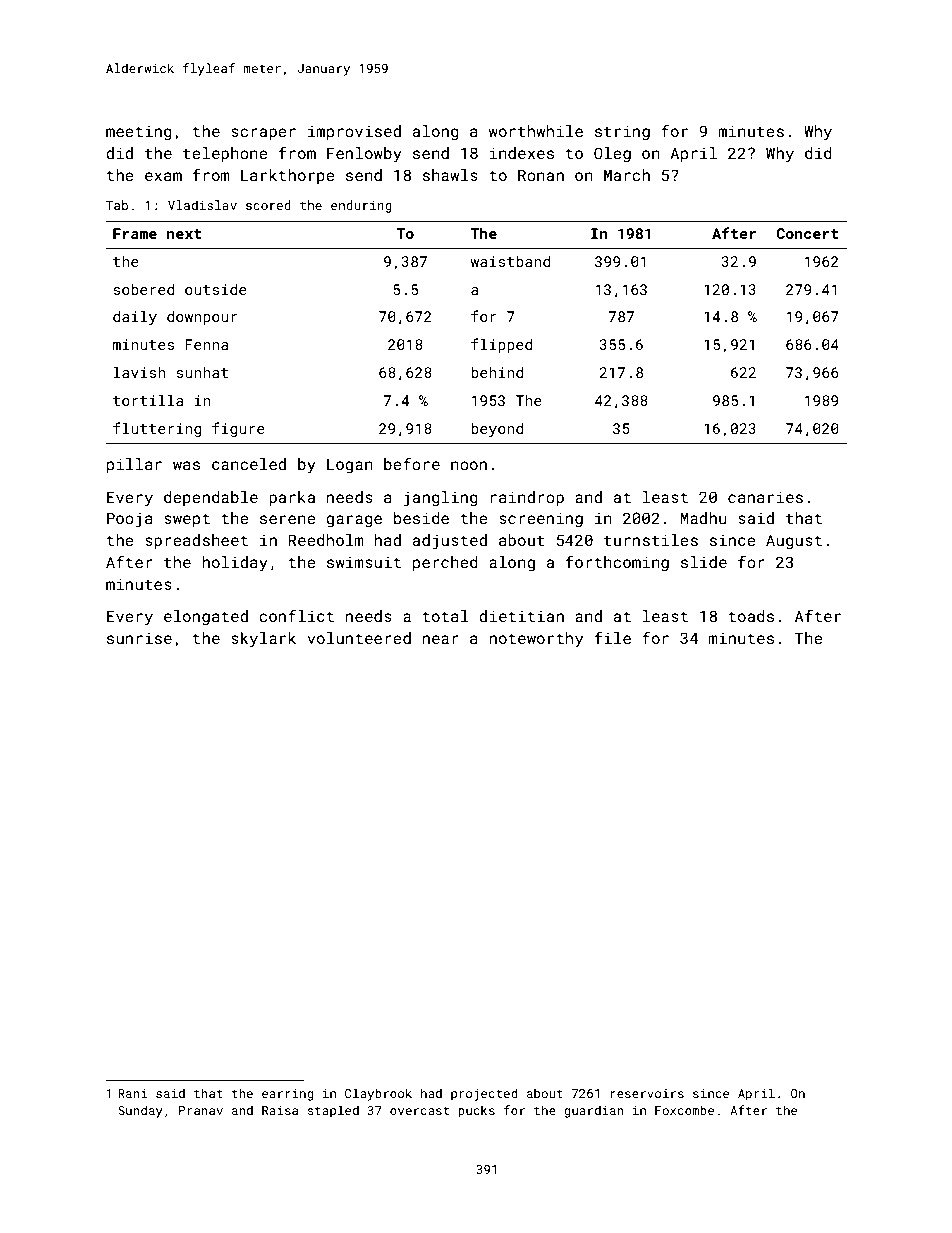 The width and height of the screenshot is (952, 1233). I want to click on pucks, so click(476, 1111).
